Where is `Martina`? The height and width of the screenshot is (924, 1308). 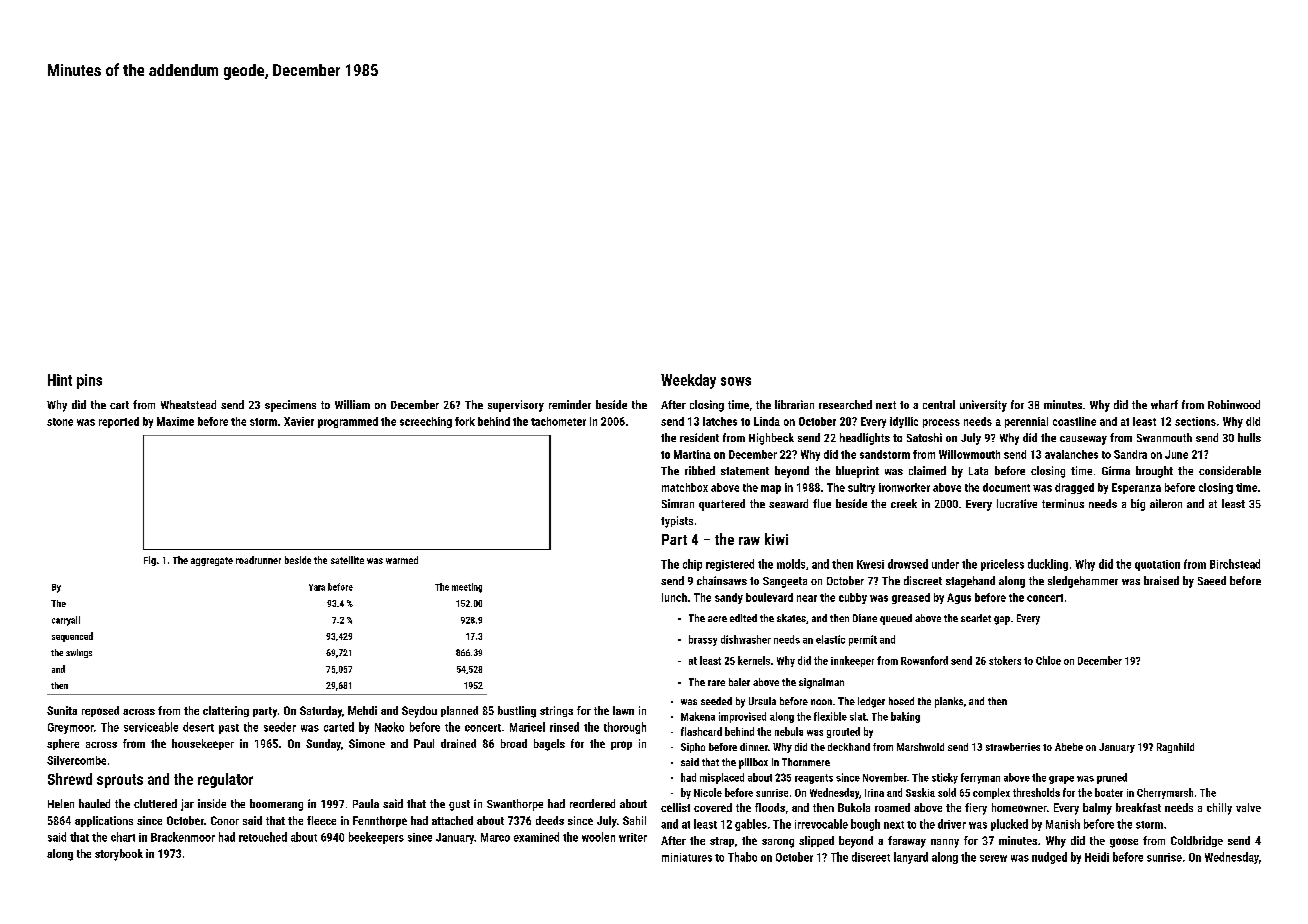
Martina is located at coordinates (692, 454).
